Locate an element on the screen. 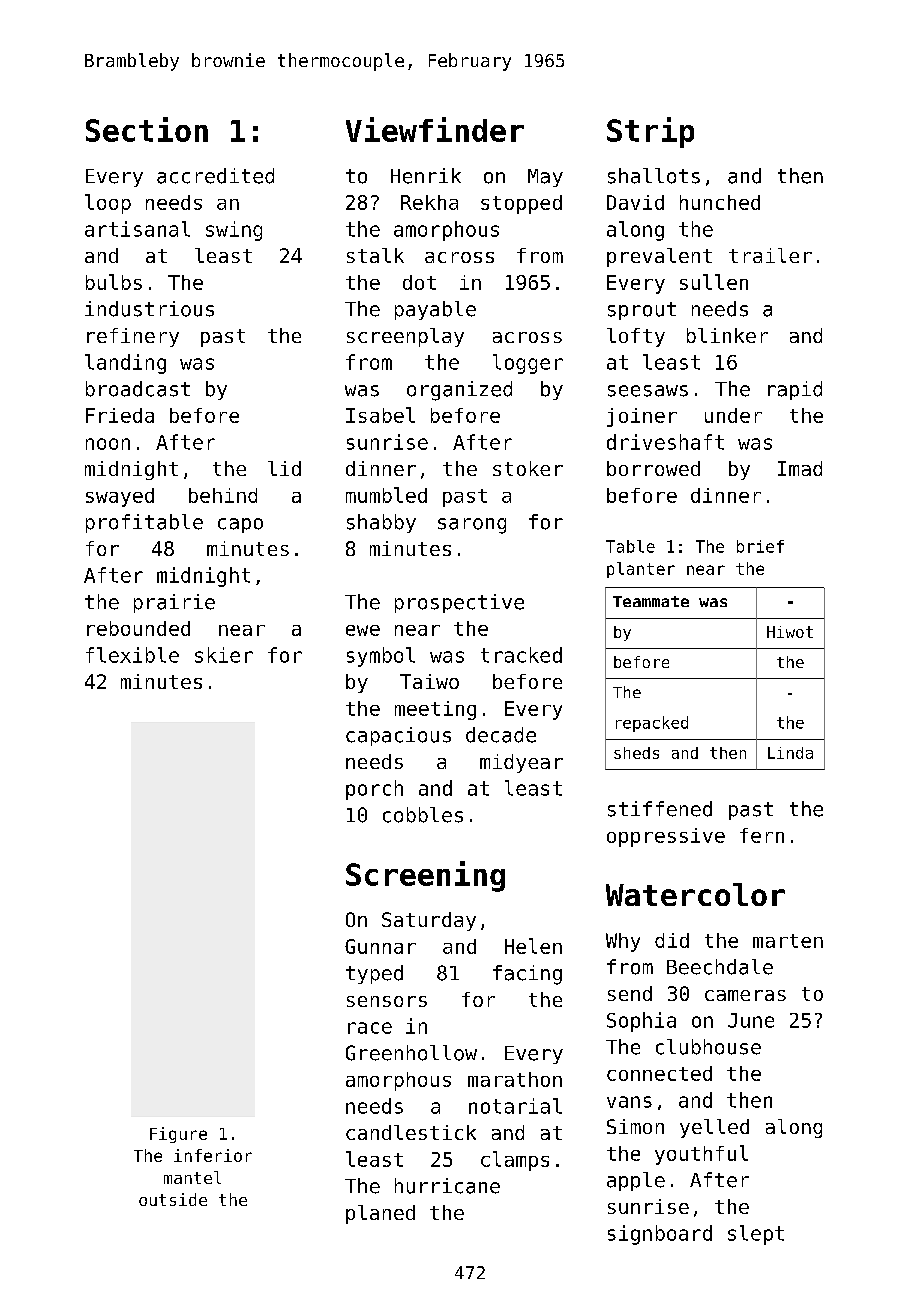 The width and height of the screenshot is (908, 1316). outside is located at coordinates (173, 1199).
